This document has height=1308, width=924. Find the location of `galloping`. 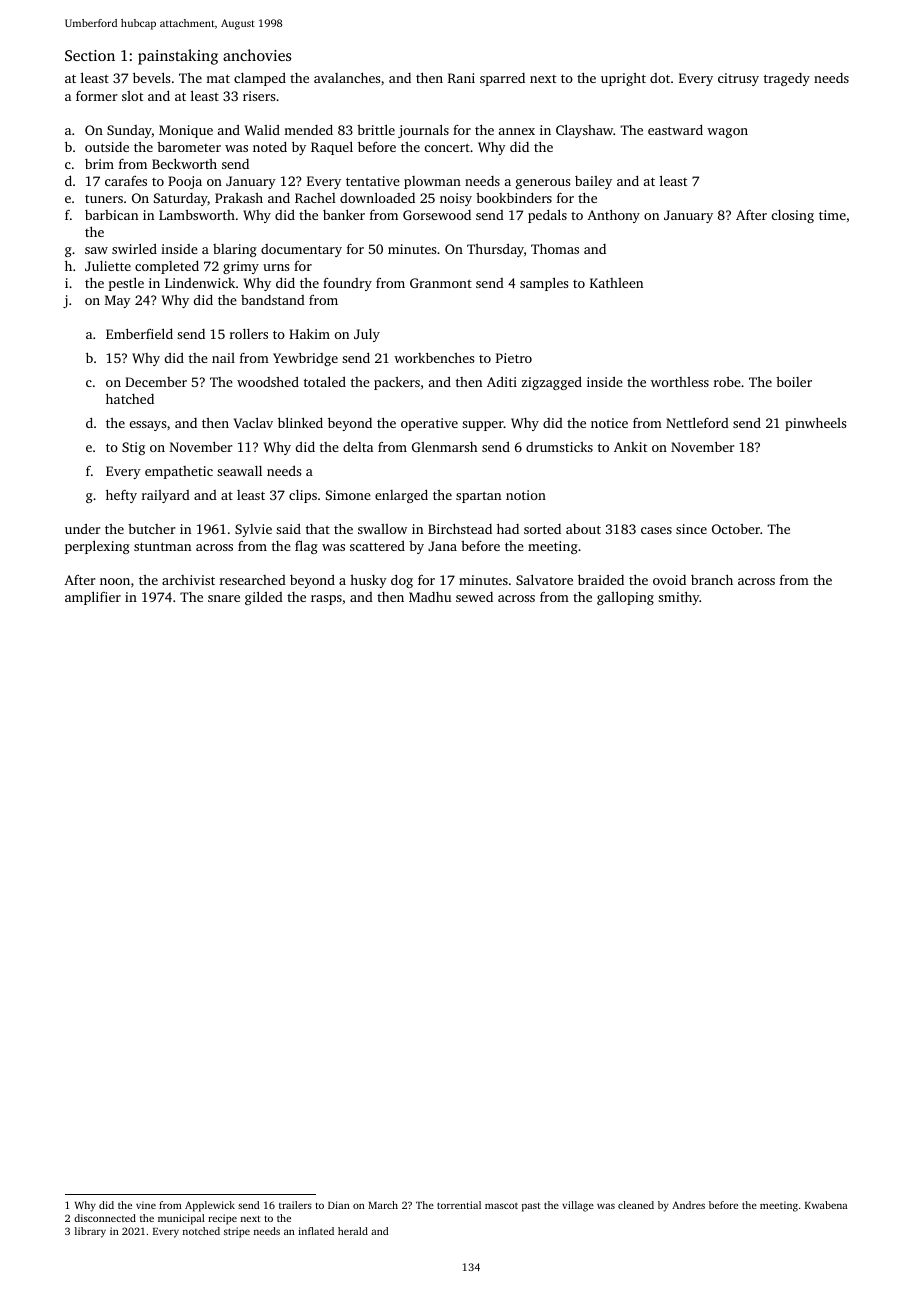

galloping is located at coordinates (625, 598).
